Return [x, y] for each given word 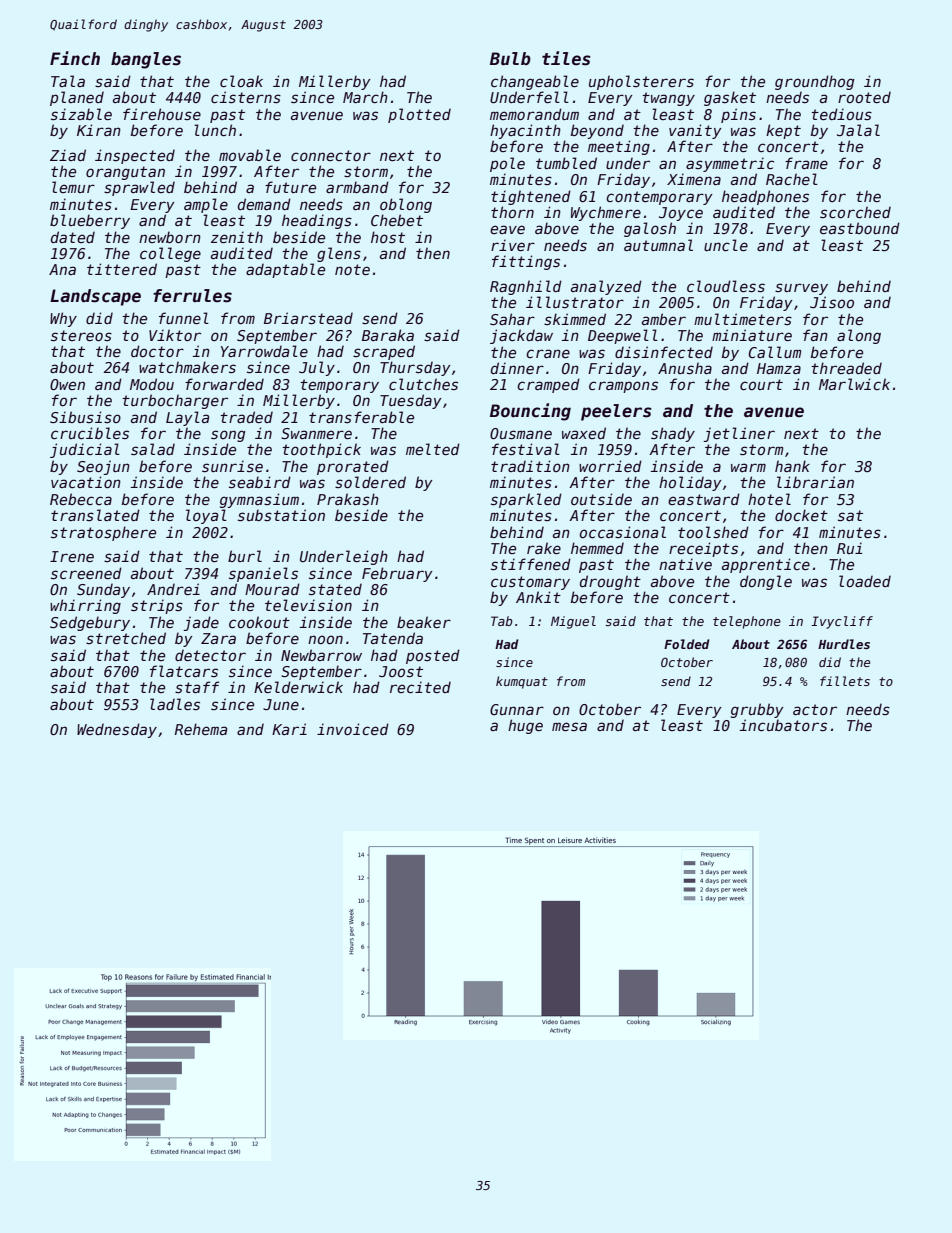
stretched [126, 638]
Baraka [388, 335]
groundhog [814, 82]
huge [525, 726]
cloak [241, 81]
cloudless [726, 286]
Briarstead [308, 318]
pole [507, 164]
